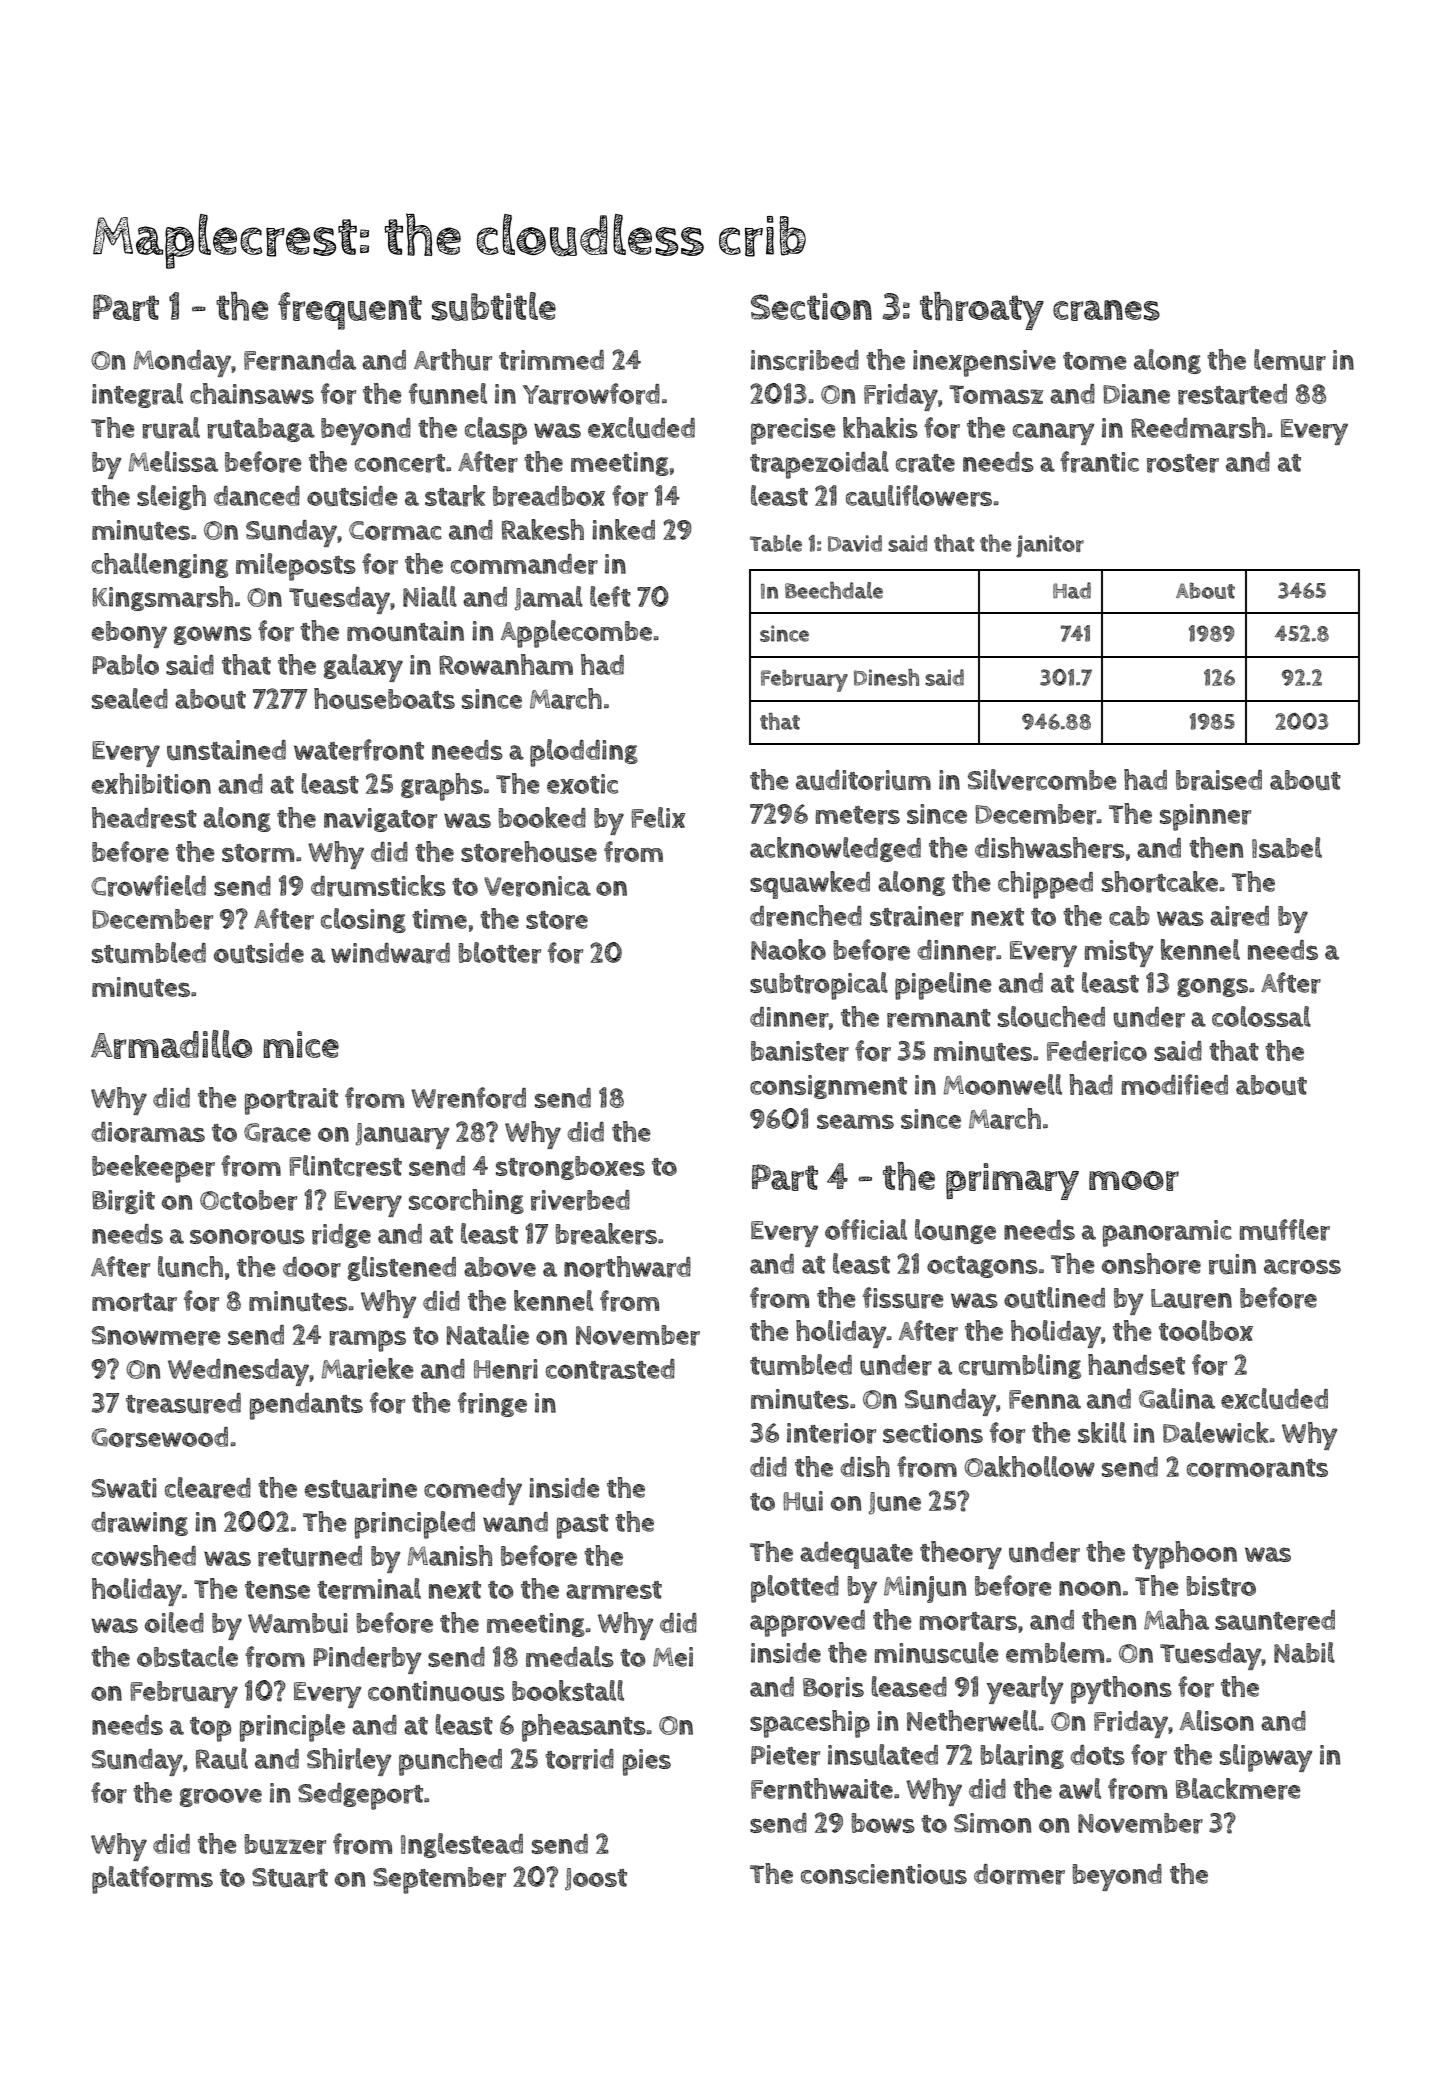 The width and height of the screenshot is (1450, 2100). I want to click on dioramas, so click(148, 1132).
